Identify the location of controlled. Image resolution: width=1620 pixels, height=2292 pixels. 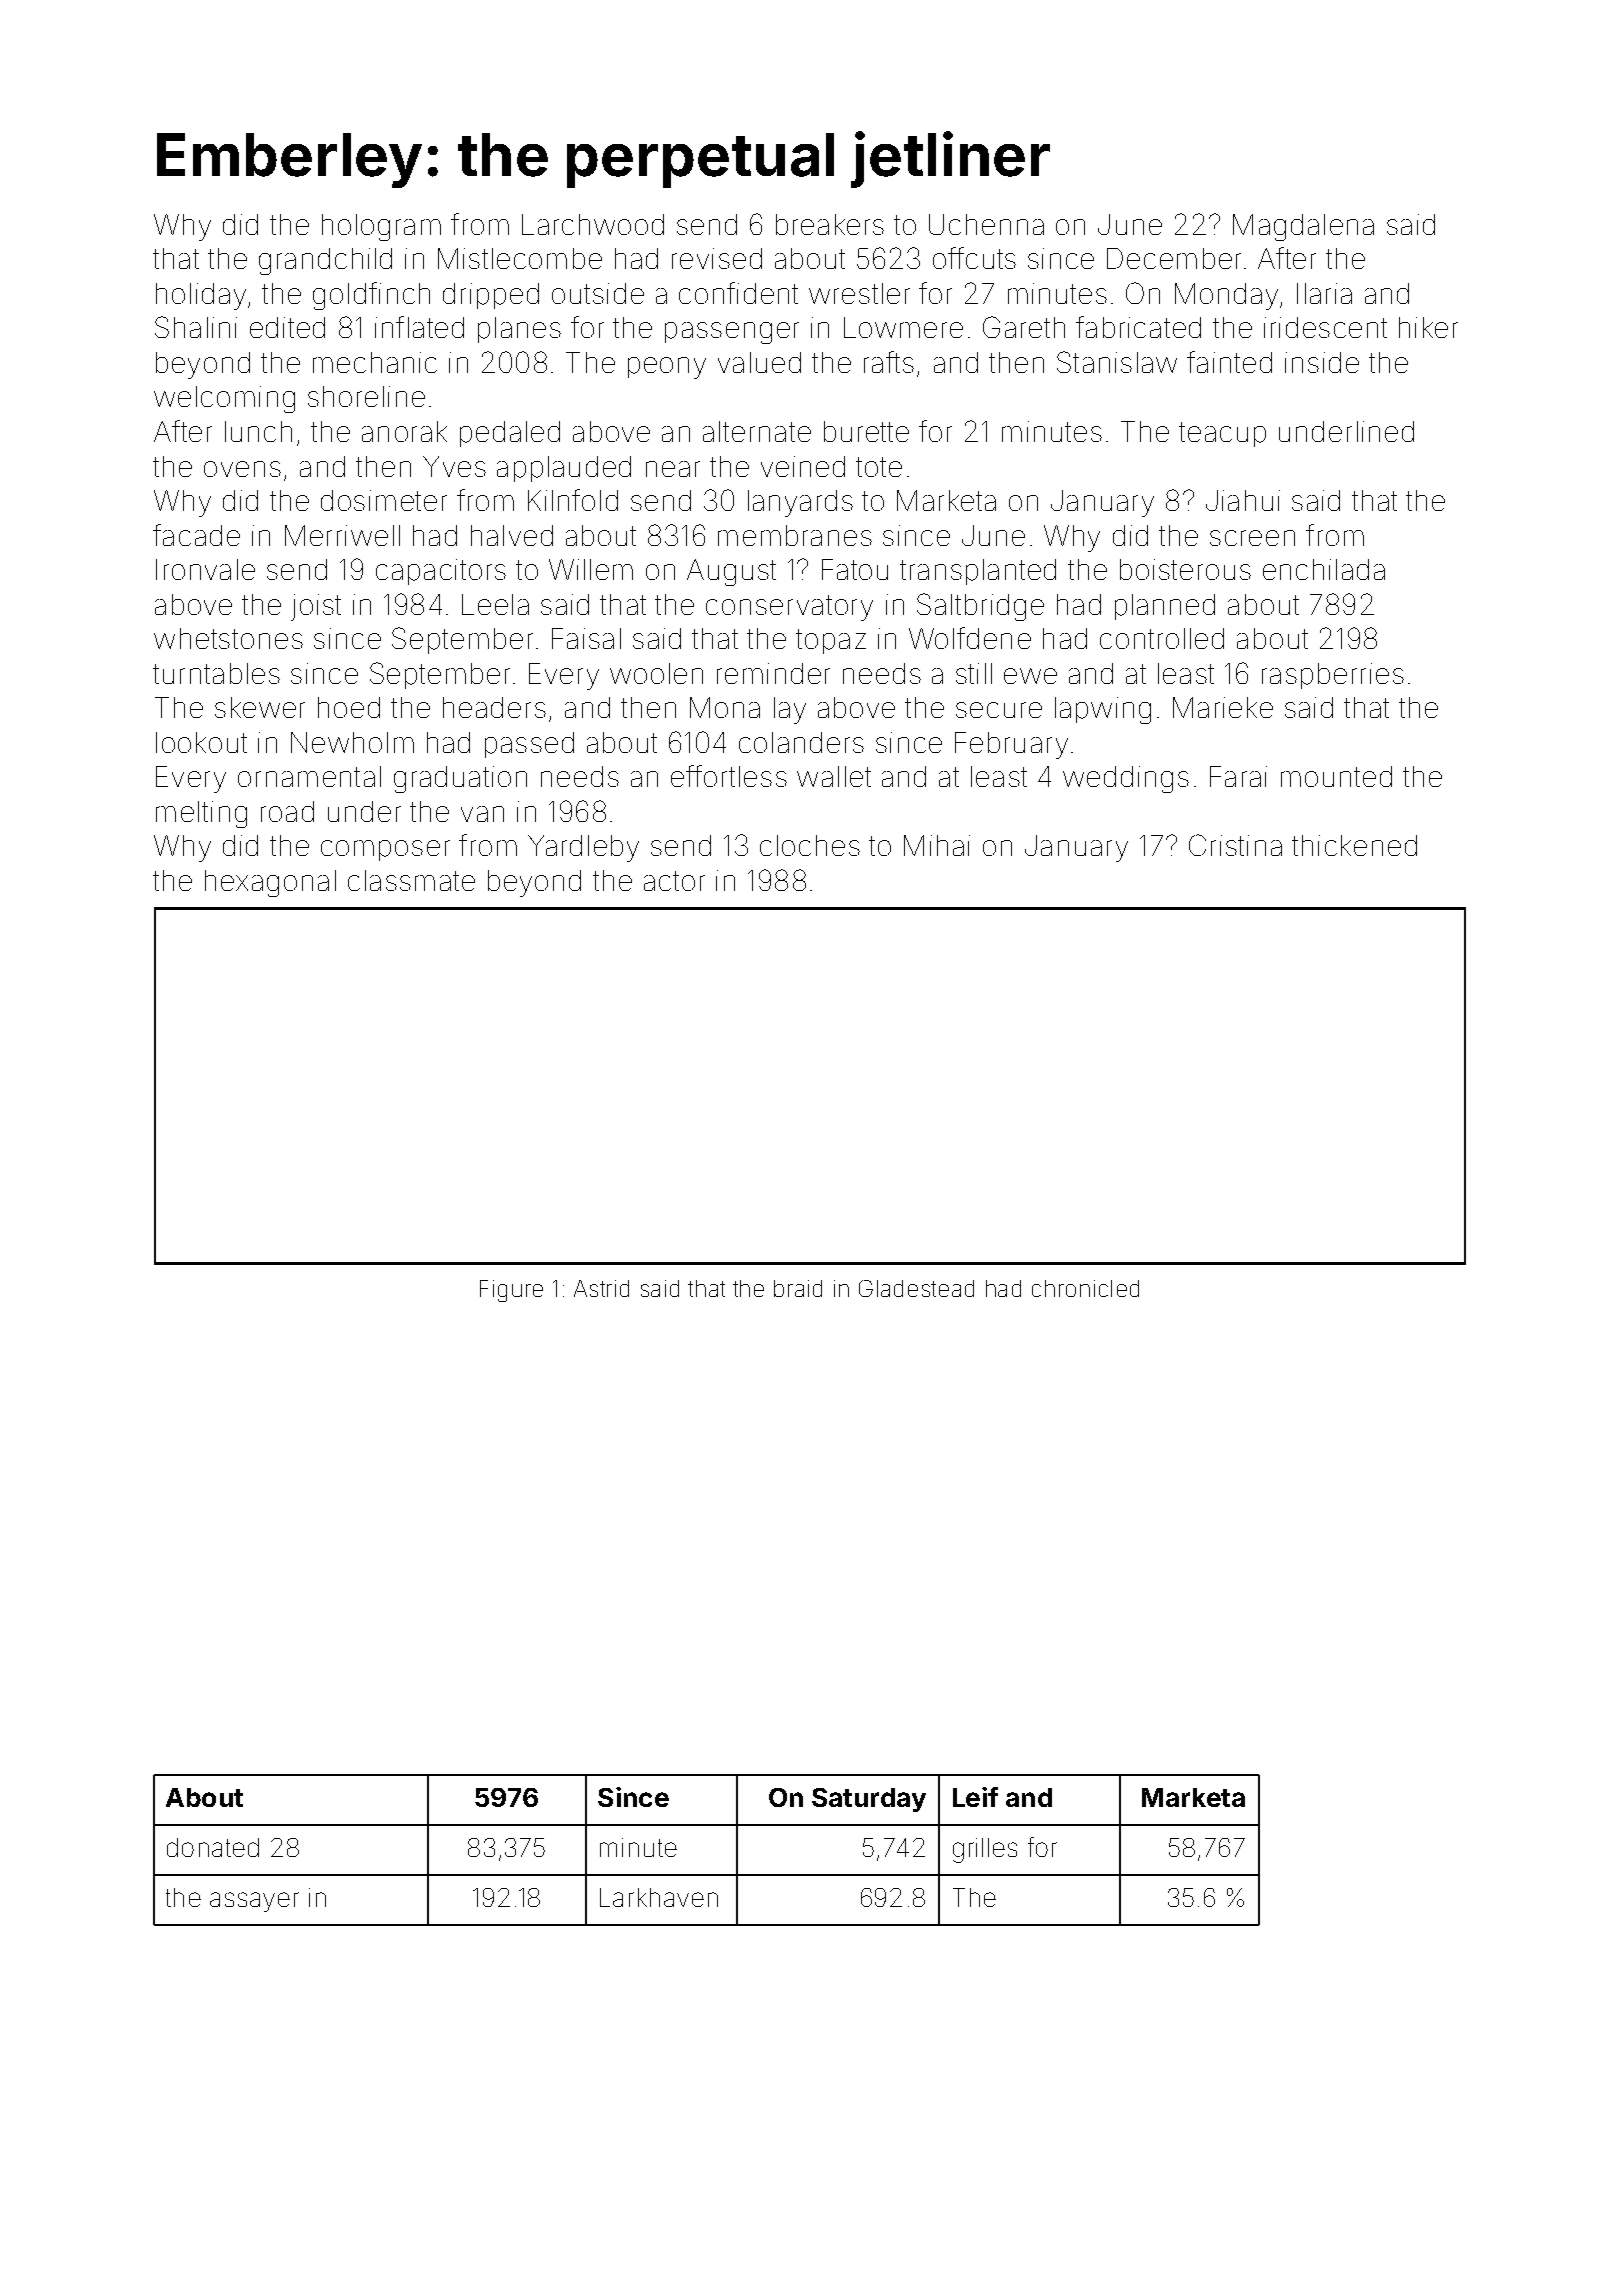
(1162, 638).
